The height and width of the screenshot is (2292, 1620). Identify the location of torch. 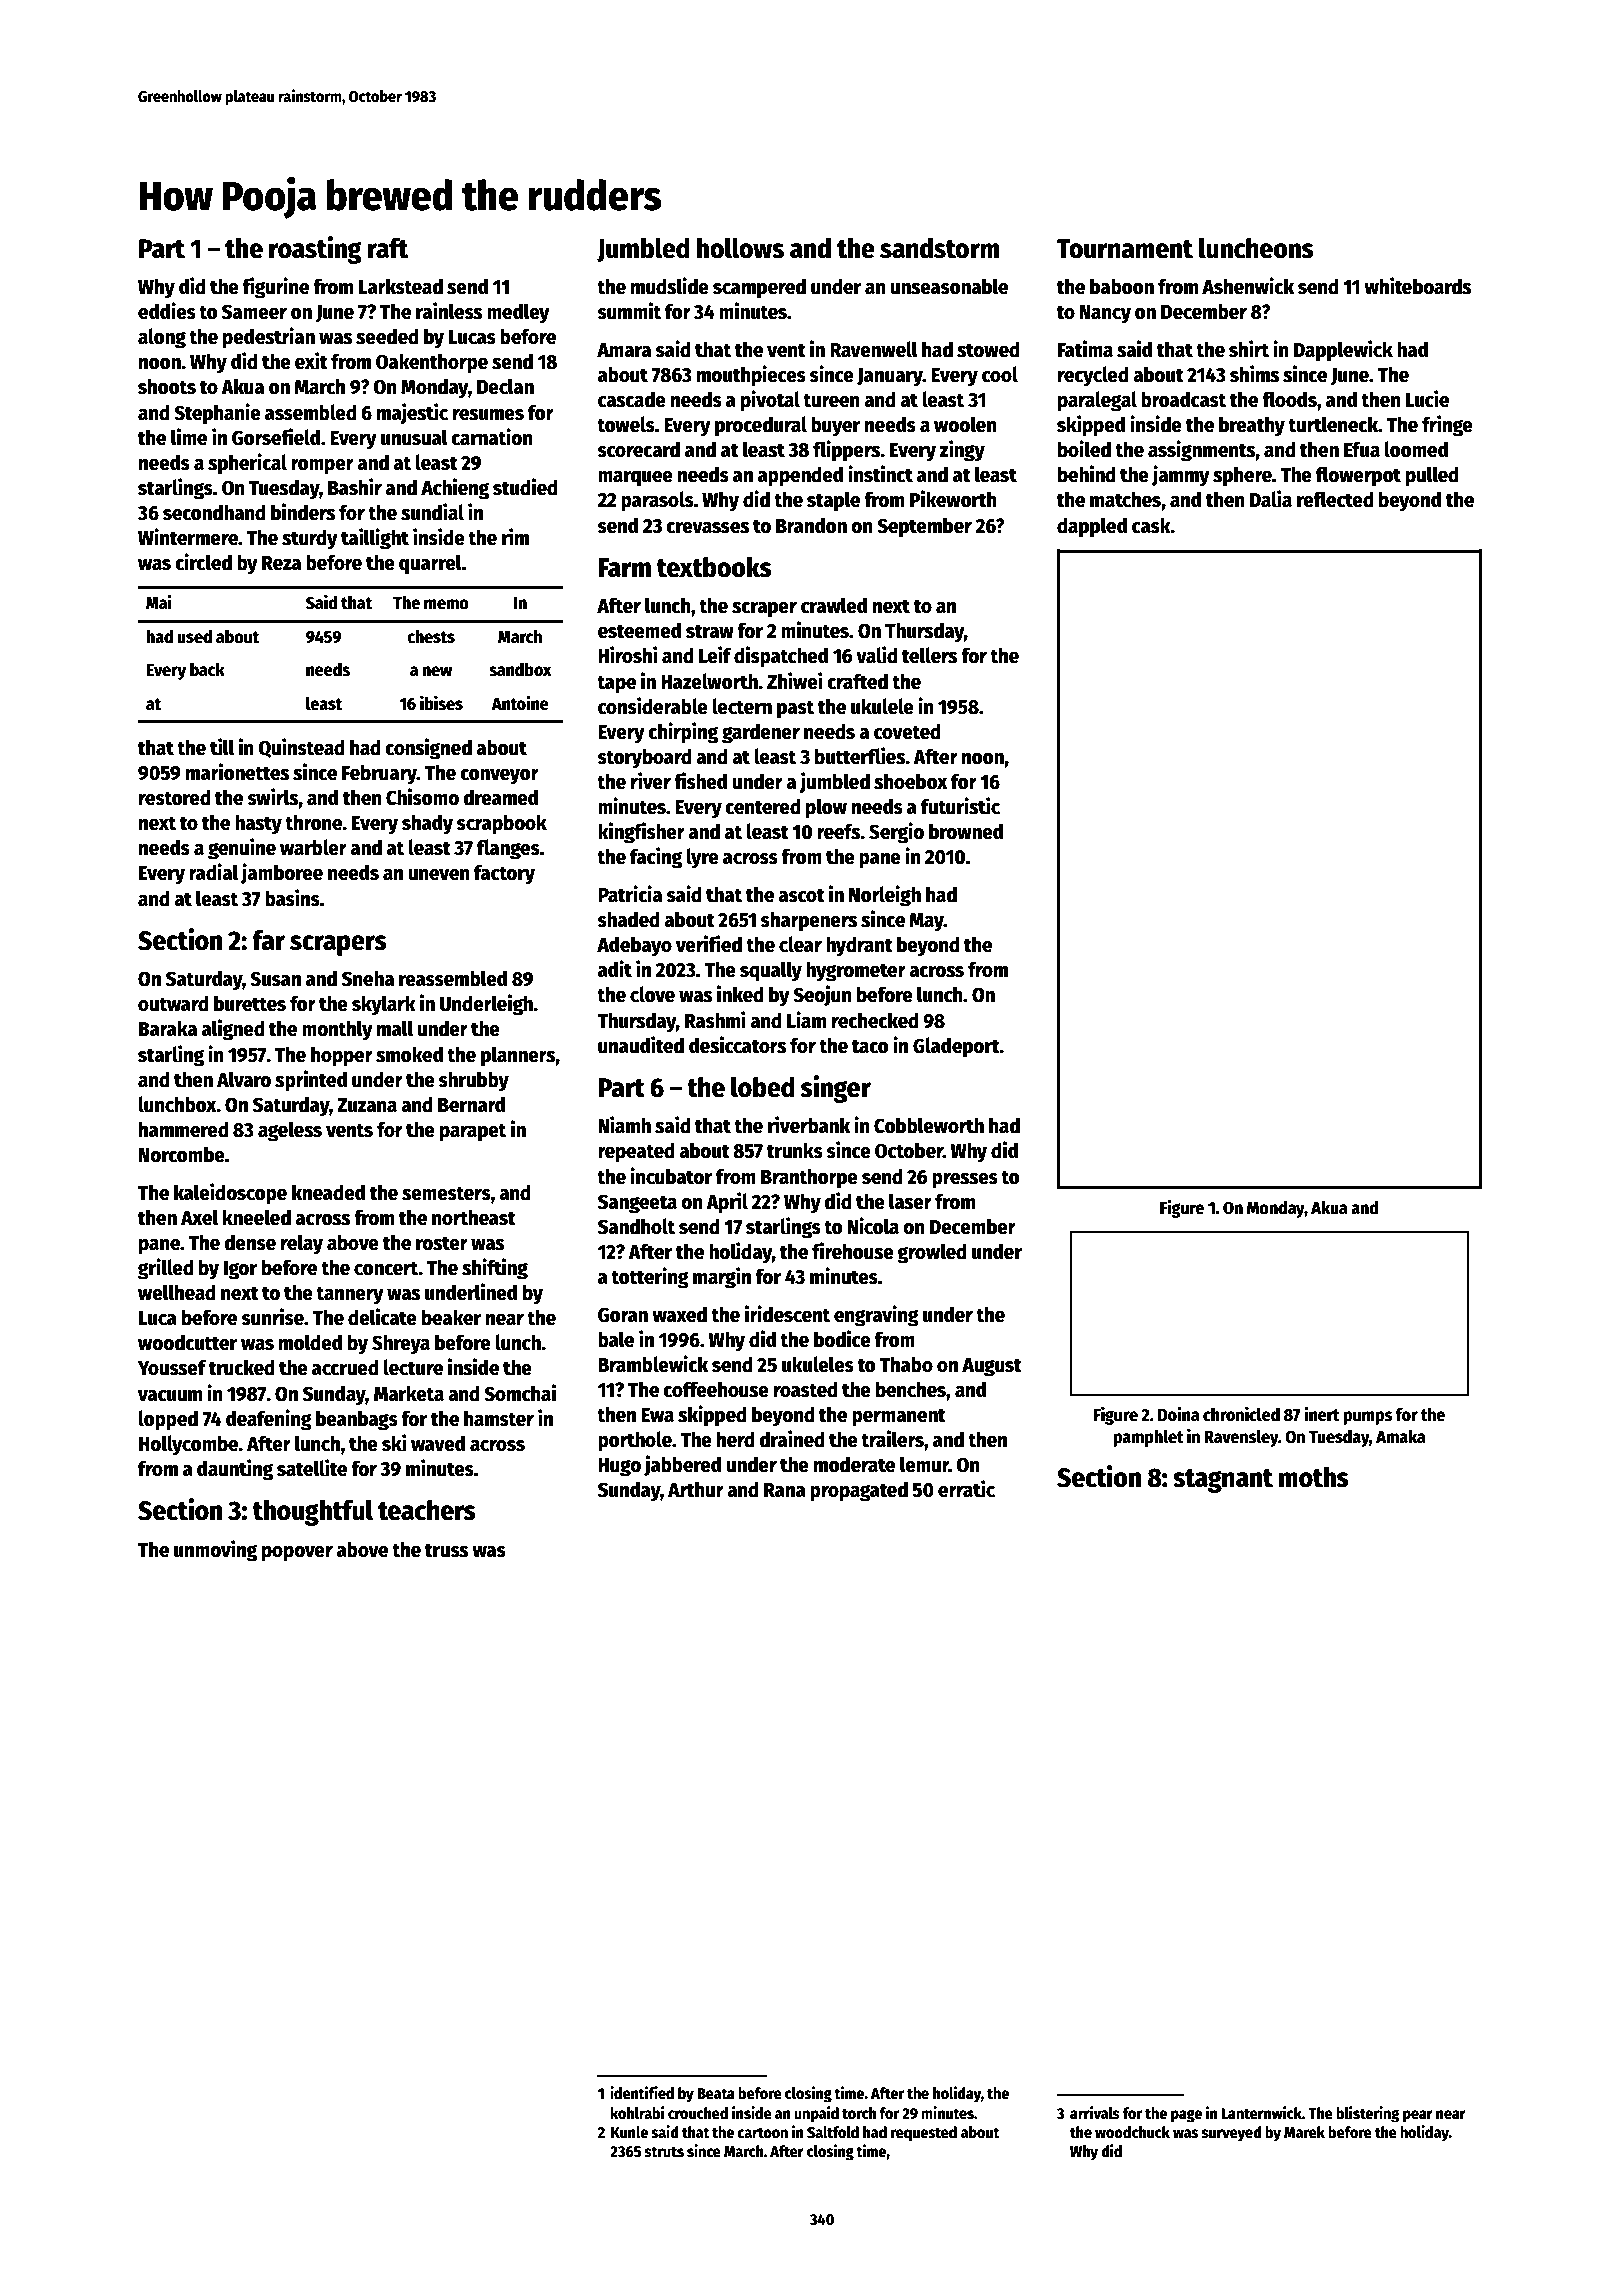
(859, 2113).
